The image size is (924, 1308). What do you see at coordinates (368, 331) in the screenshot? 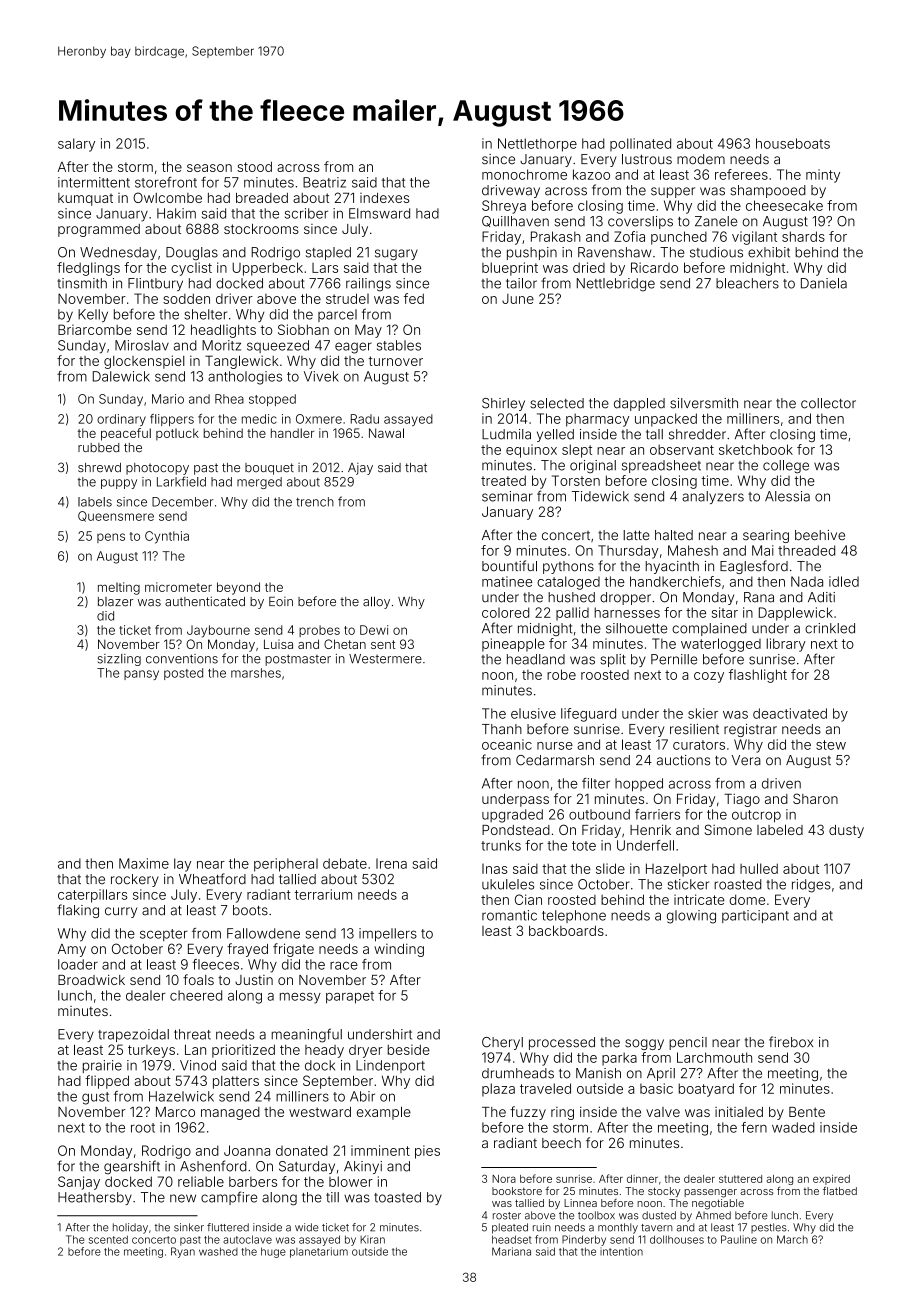
I see `May` at bounding box center [368, 331].
